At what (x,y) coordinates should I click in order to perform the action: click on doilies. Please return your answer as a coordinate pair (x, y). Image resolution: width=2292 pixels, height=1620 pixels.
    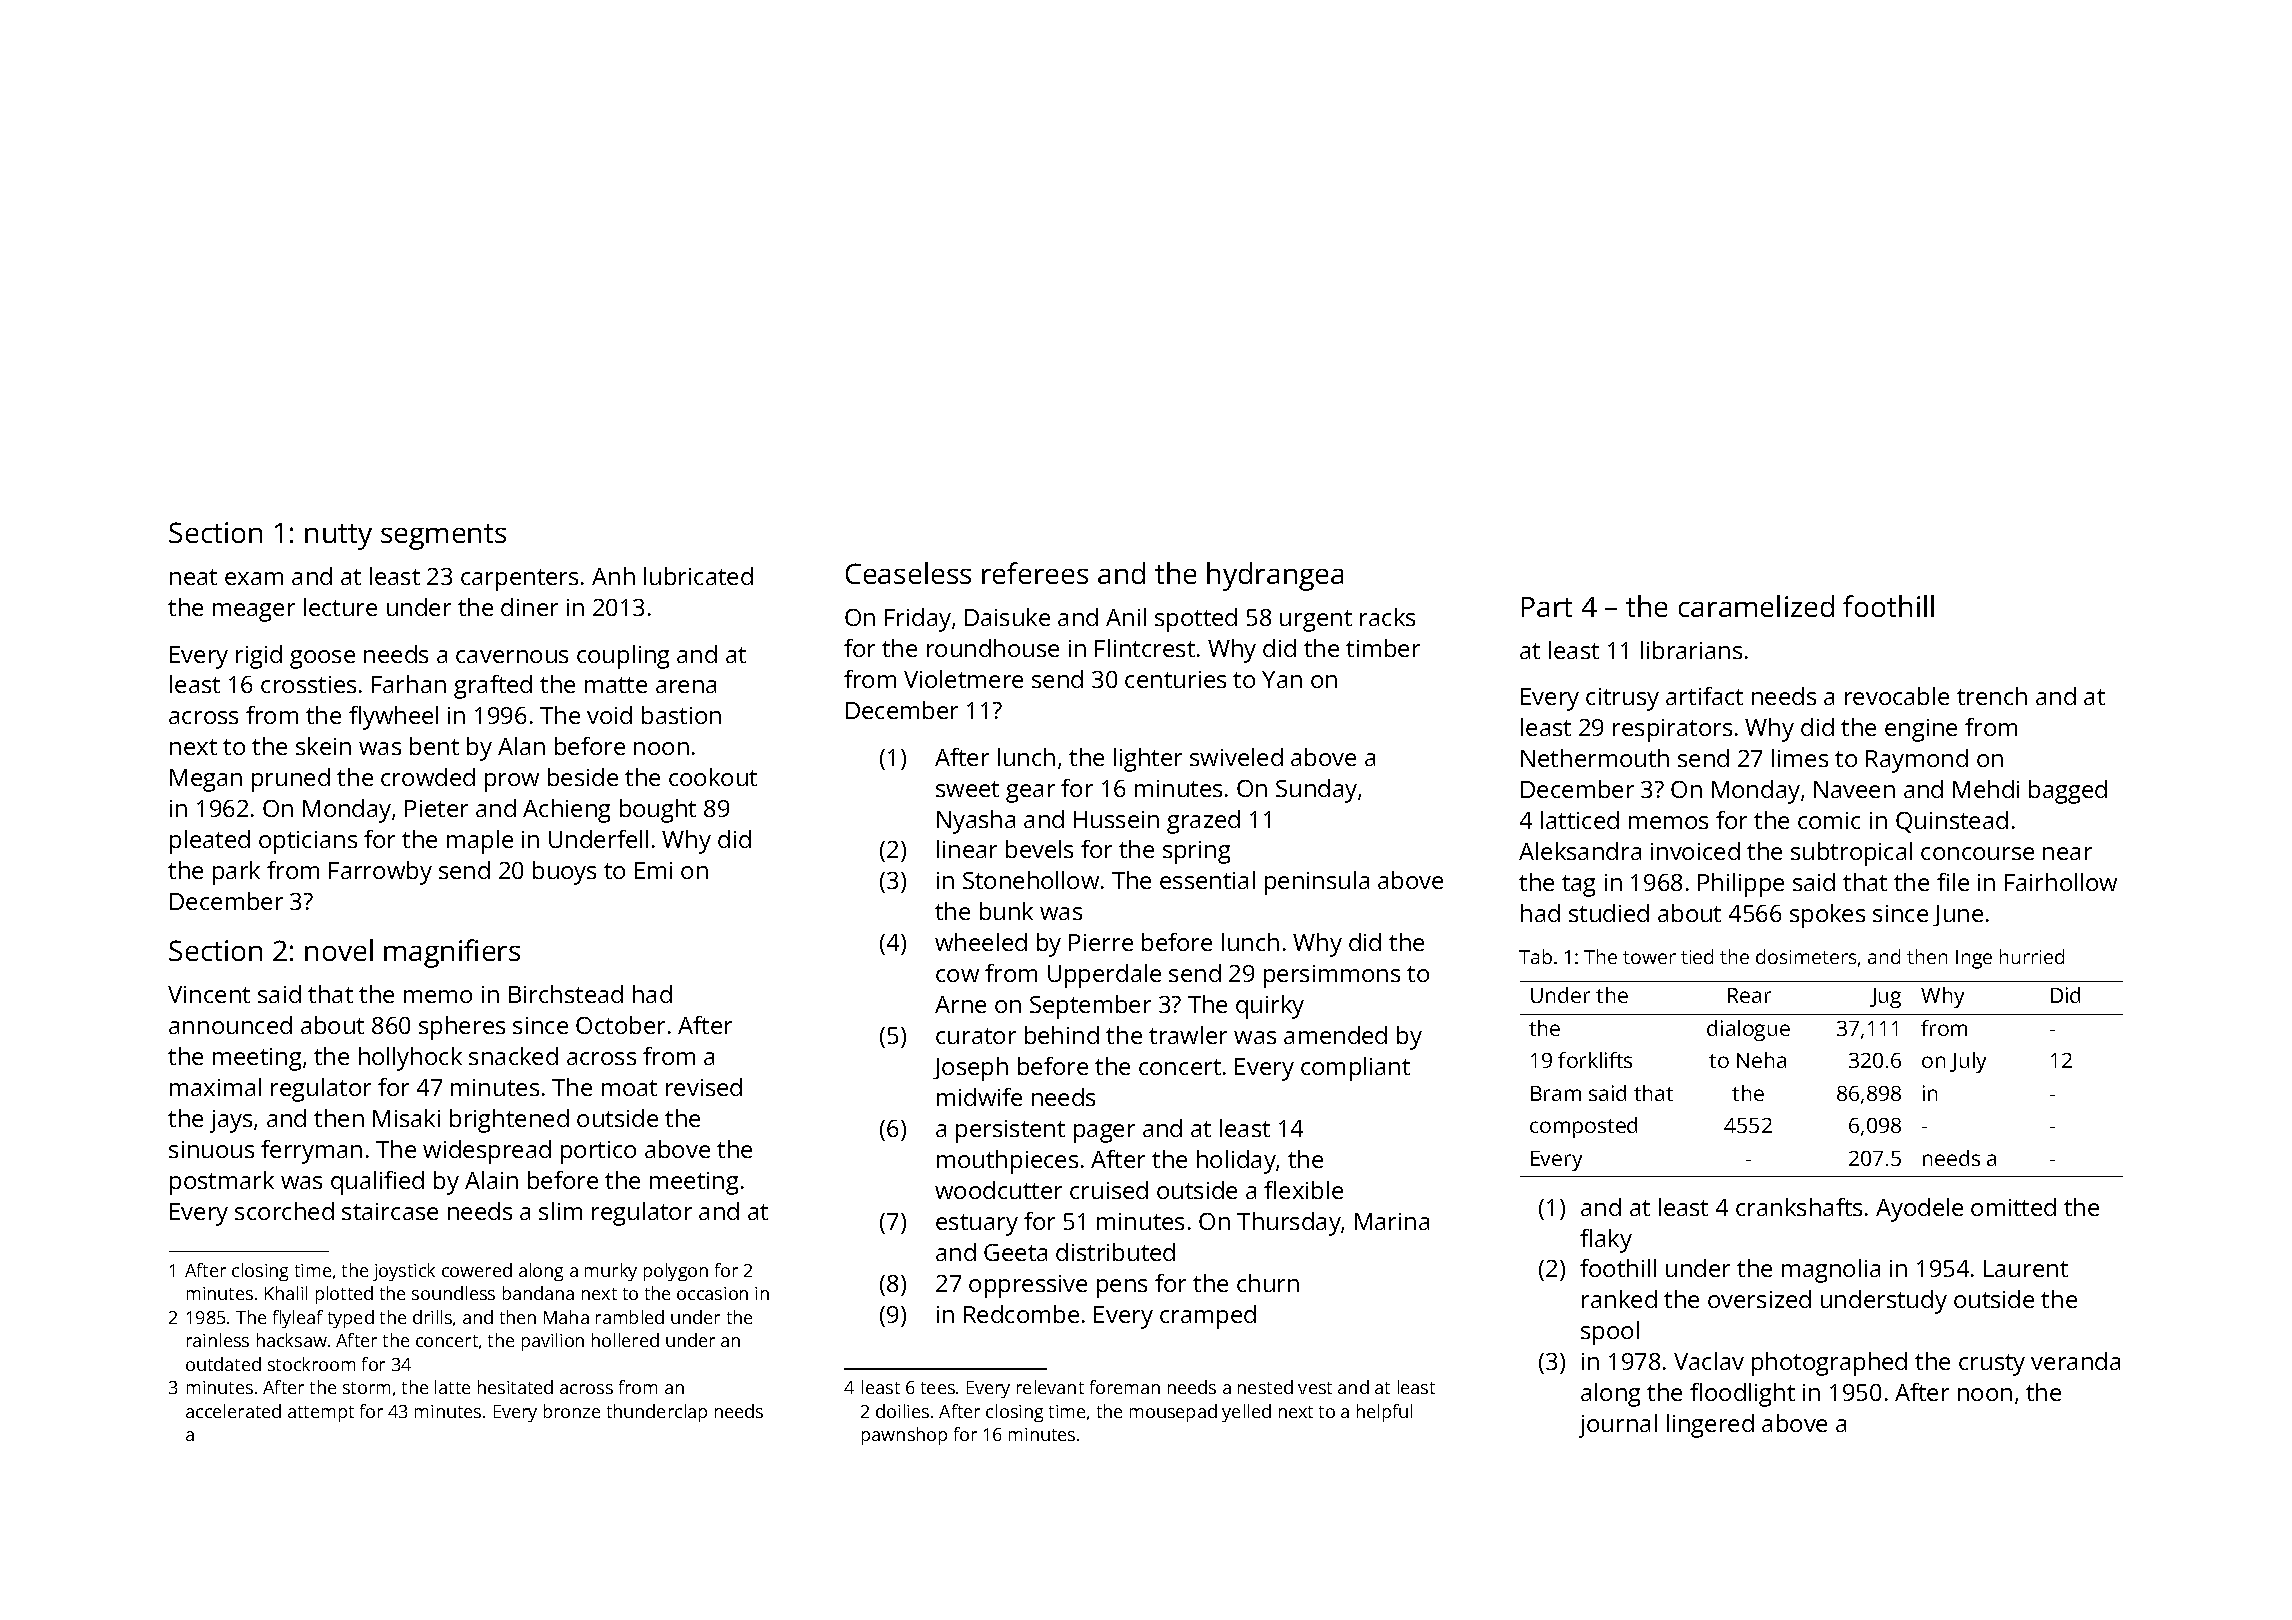
    Looking at the image, I should click on (902, 1411).
